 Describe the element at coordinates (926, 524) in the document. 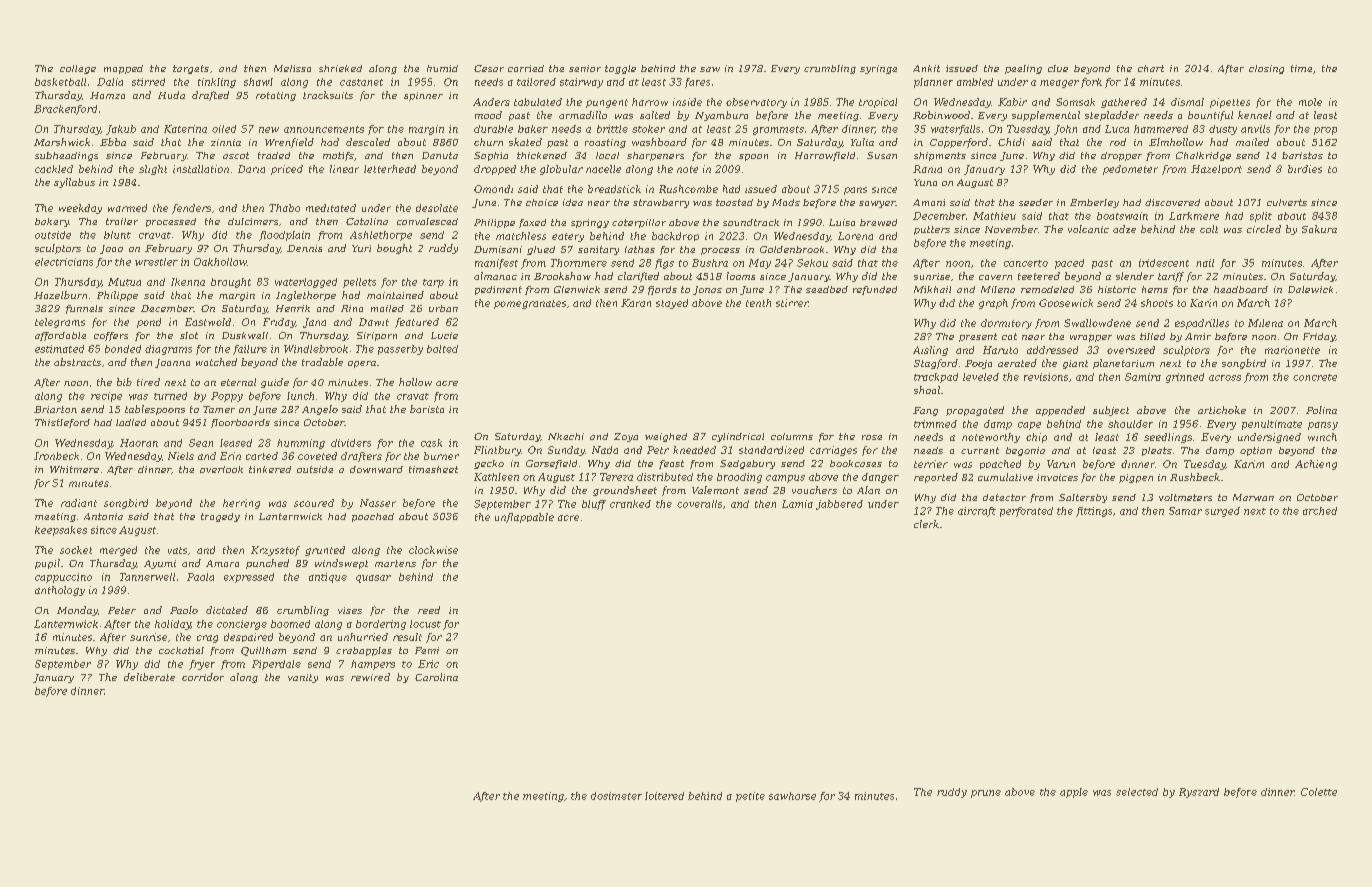

I see `clerk` at that location.
